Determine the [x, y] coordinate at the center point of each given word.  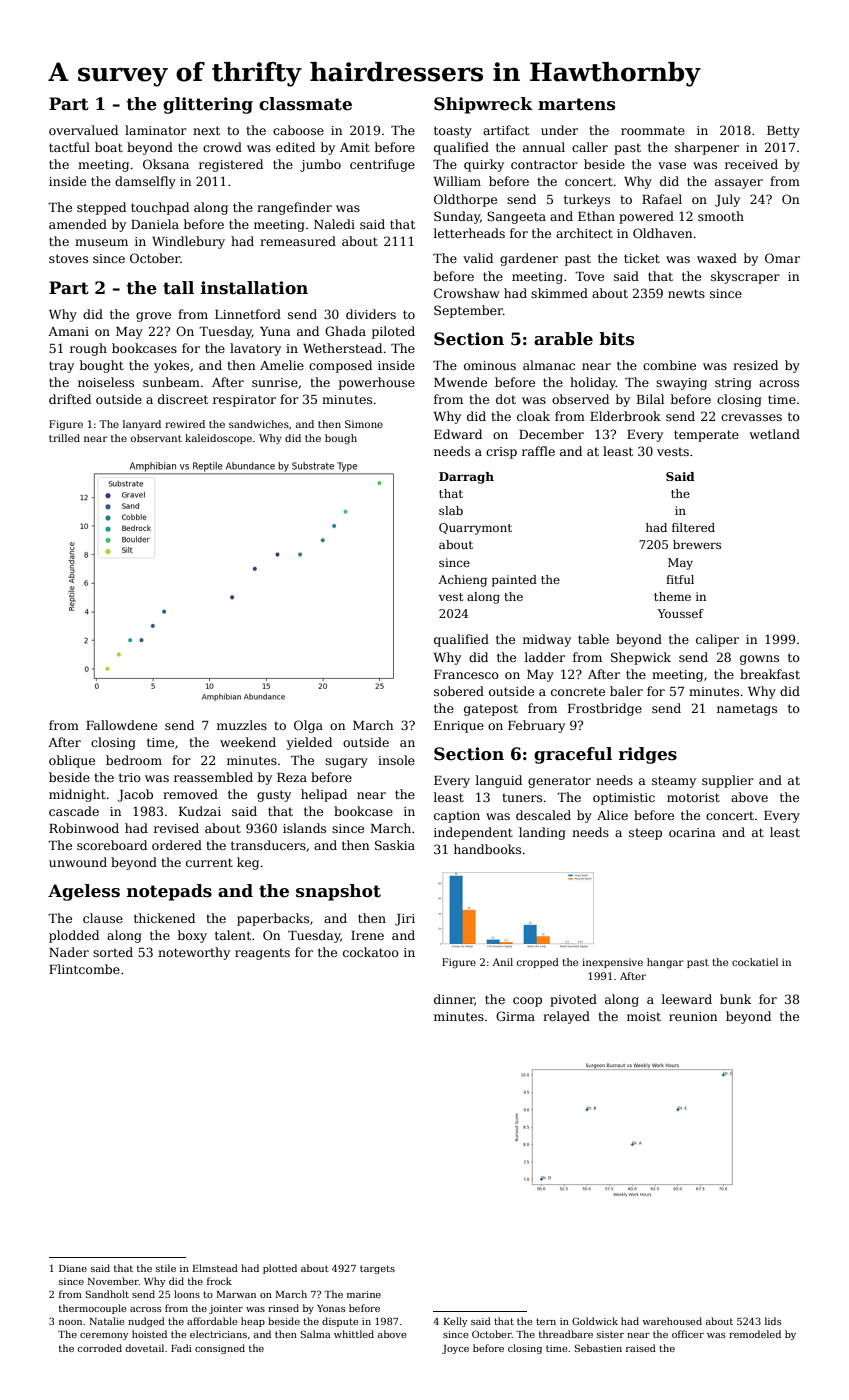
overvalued [83, 130]
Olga [308, 726]
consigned [220, 1349]
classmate [305, 104]
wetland [775, 434]
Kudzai [200, 811]
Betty [783, 132]
